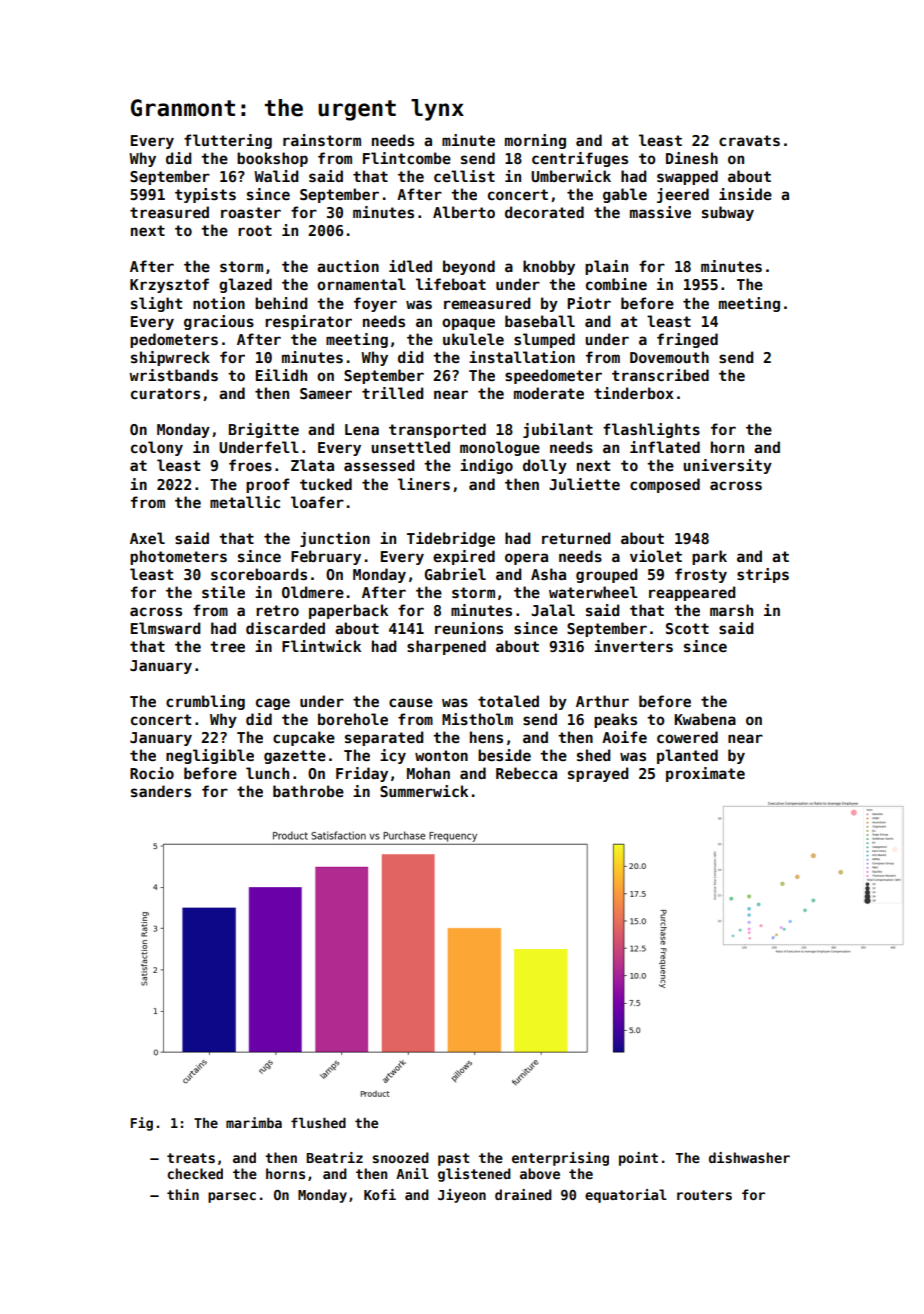 The height and width of the page is (1314, 924). Describe the element at coordinates (633, 646) in the page. I see `inverters` at that location.
